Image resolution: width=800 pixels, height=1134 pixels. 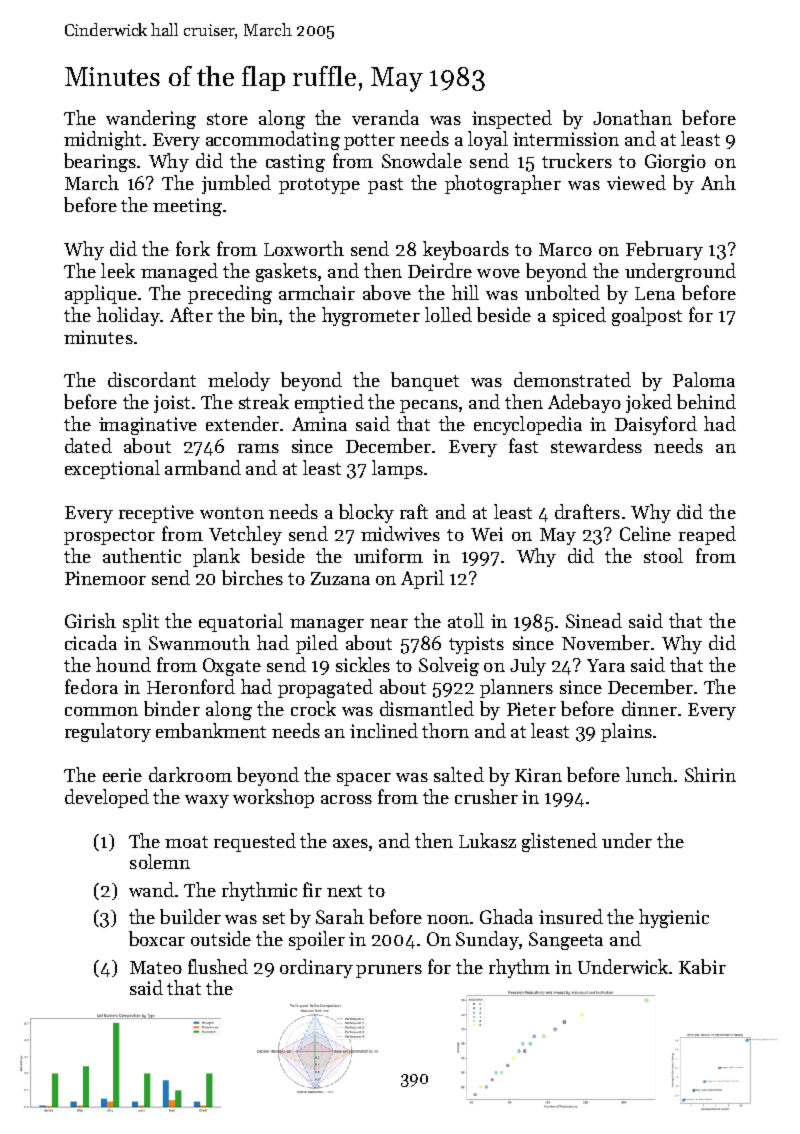 I want to click on midnight, so click(x=102, y=140).
